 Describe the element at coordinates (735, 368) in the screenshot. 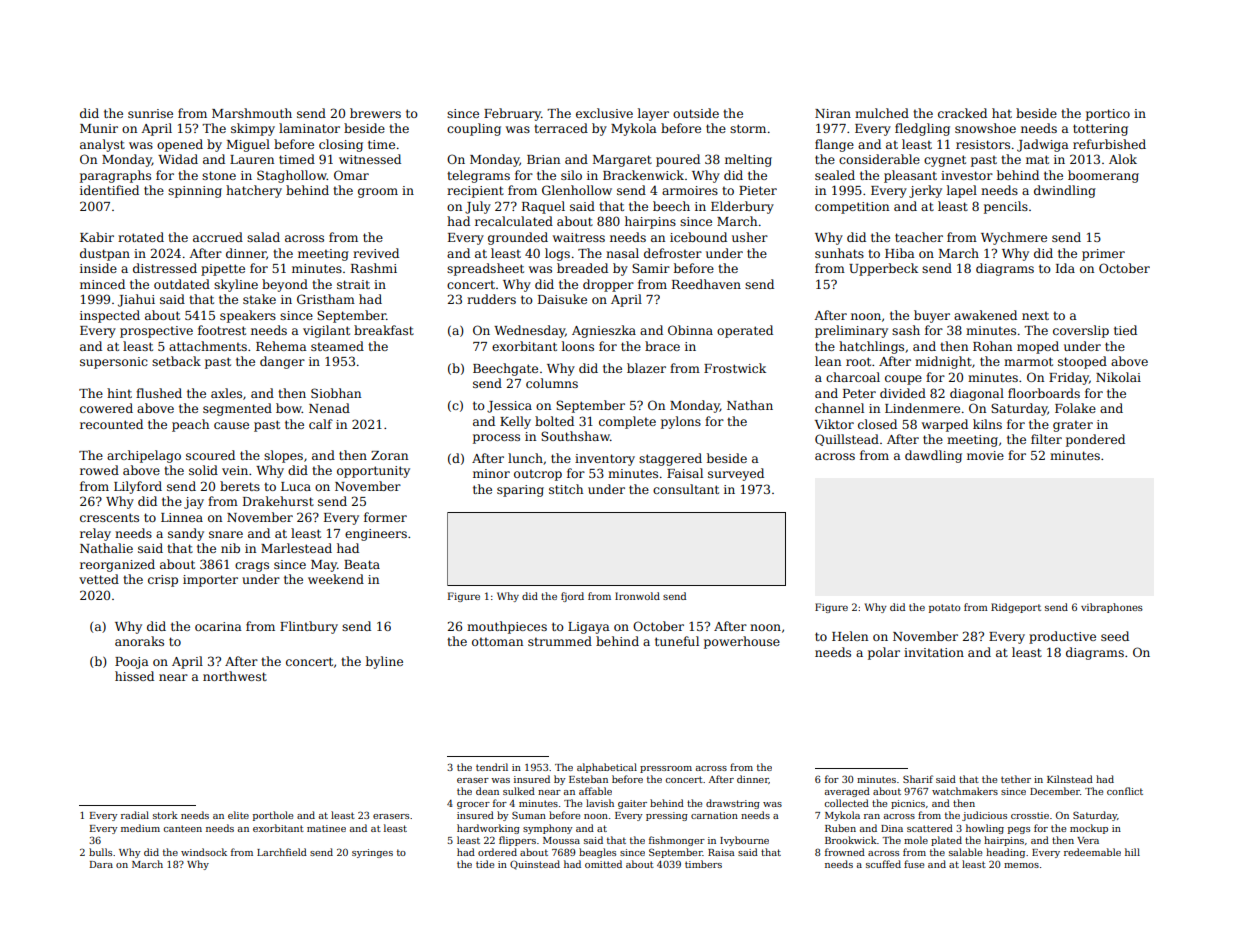

I see `Frostwick` at that location.
